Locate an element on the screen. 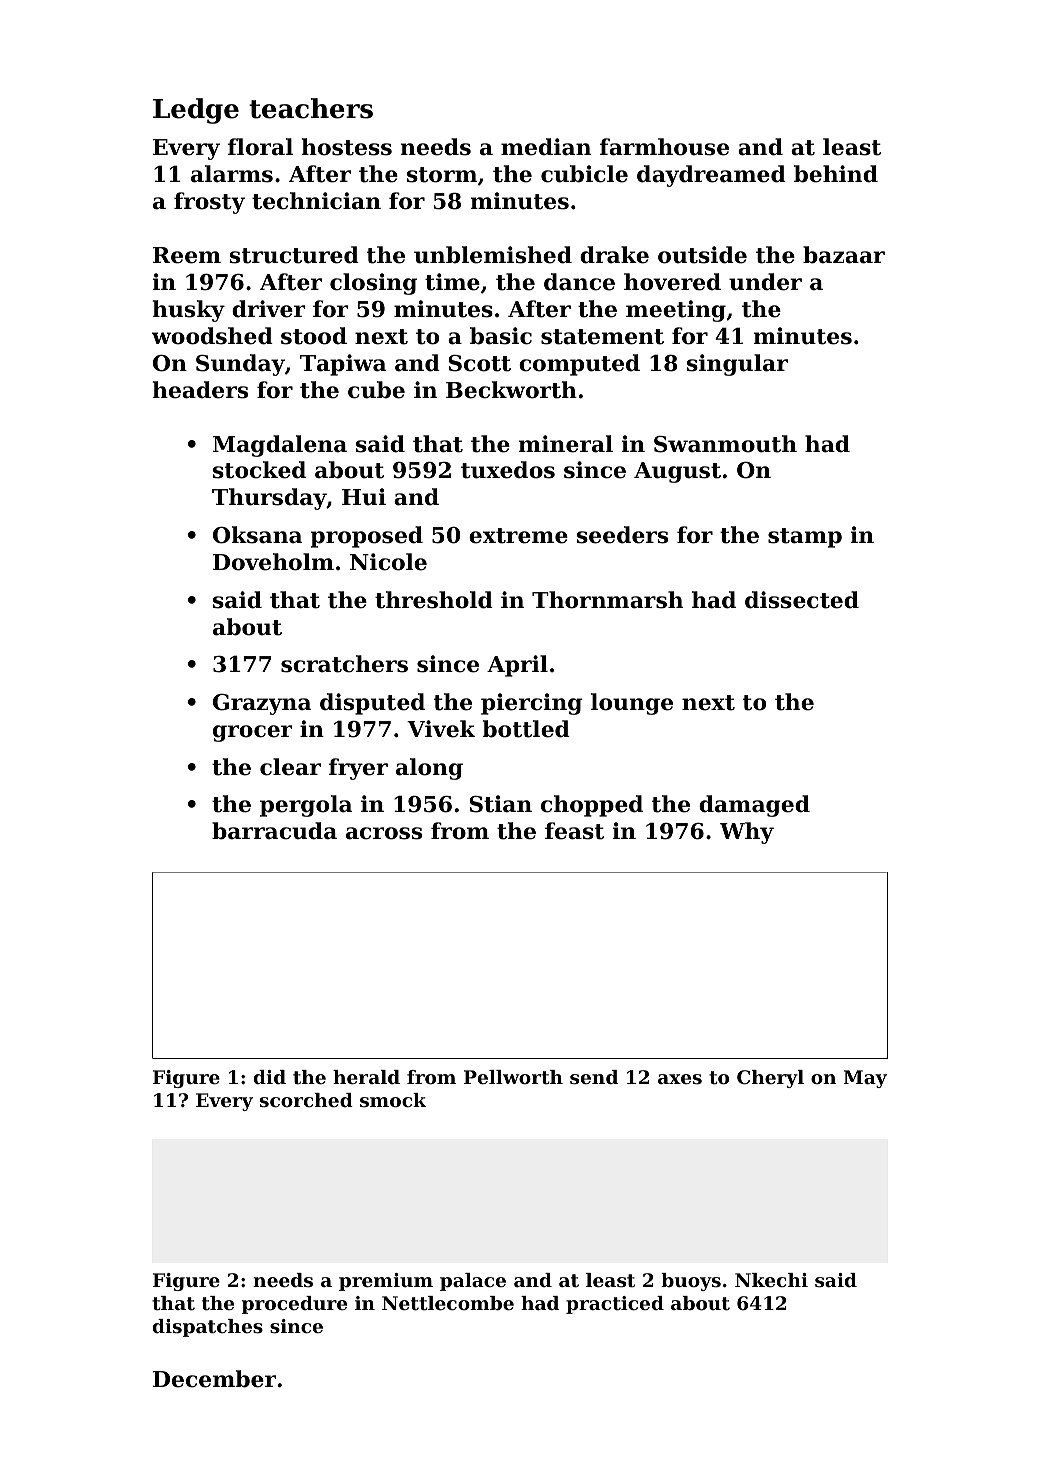 This screenshot has width=1040, height=1478. Nkechi is located at coordinates (771, 1280).
